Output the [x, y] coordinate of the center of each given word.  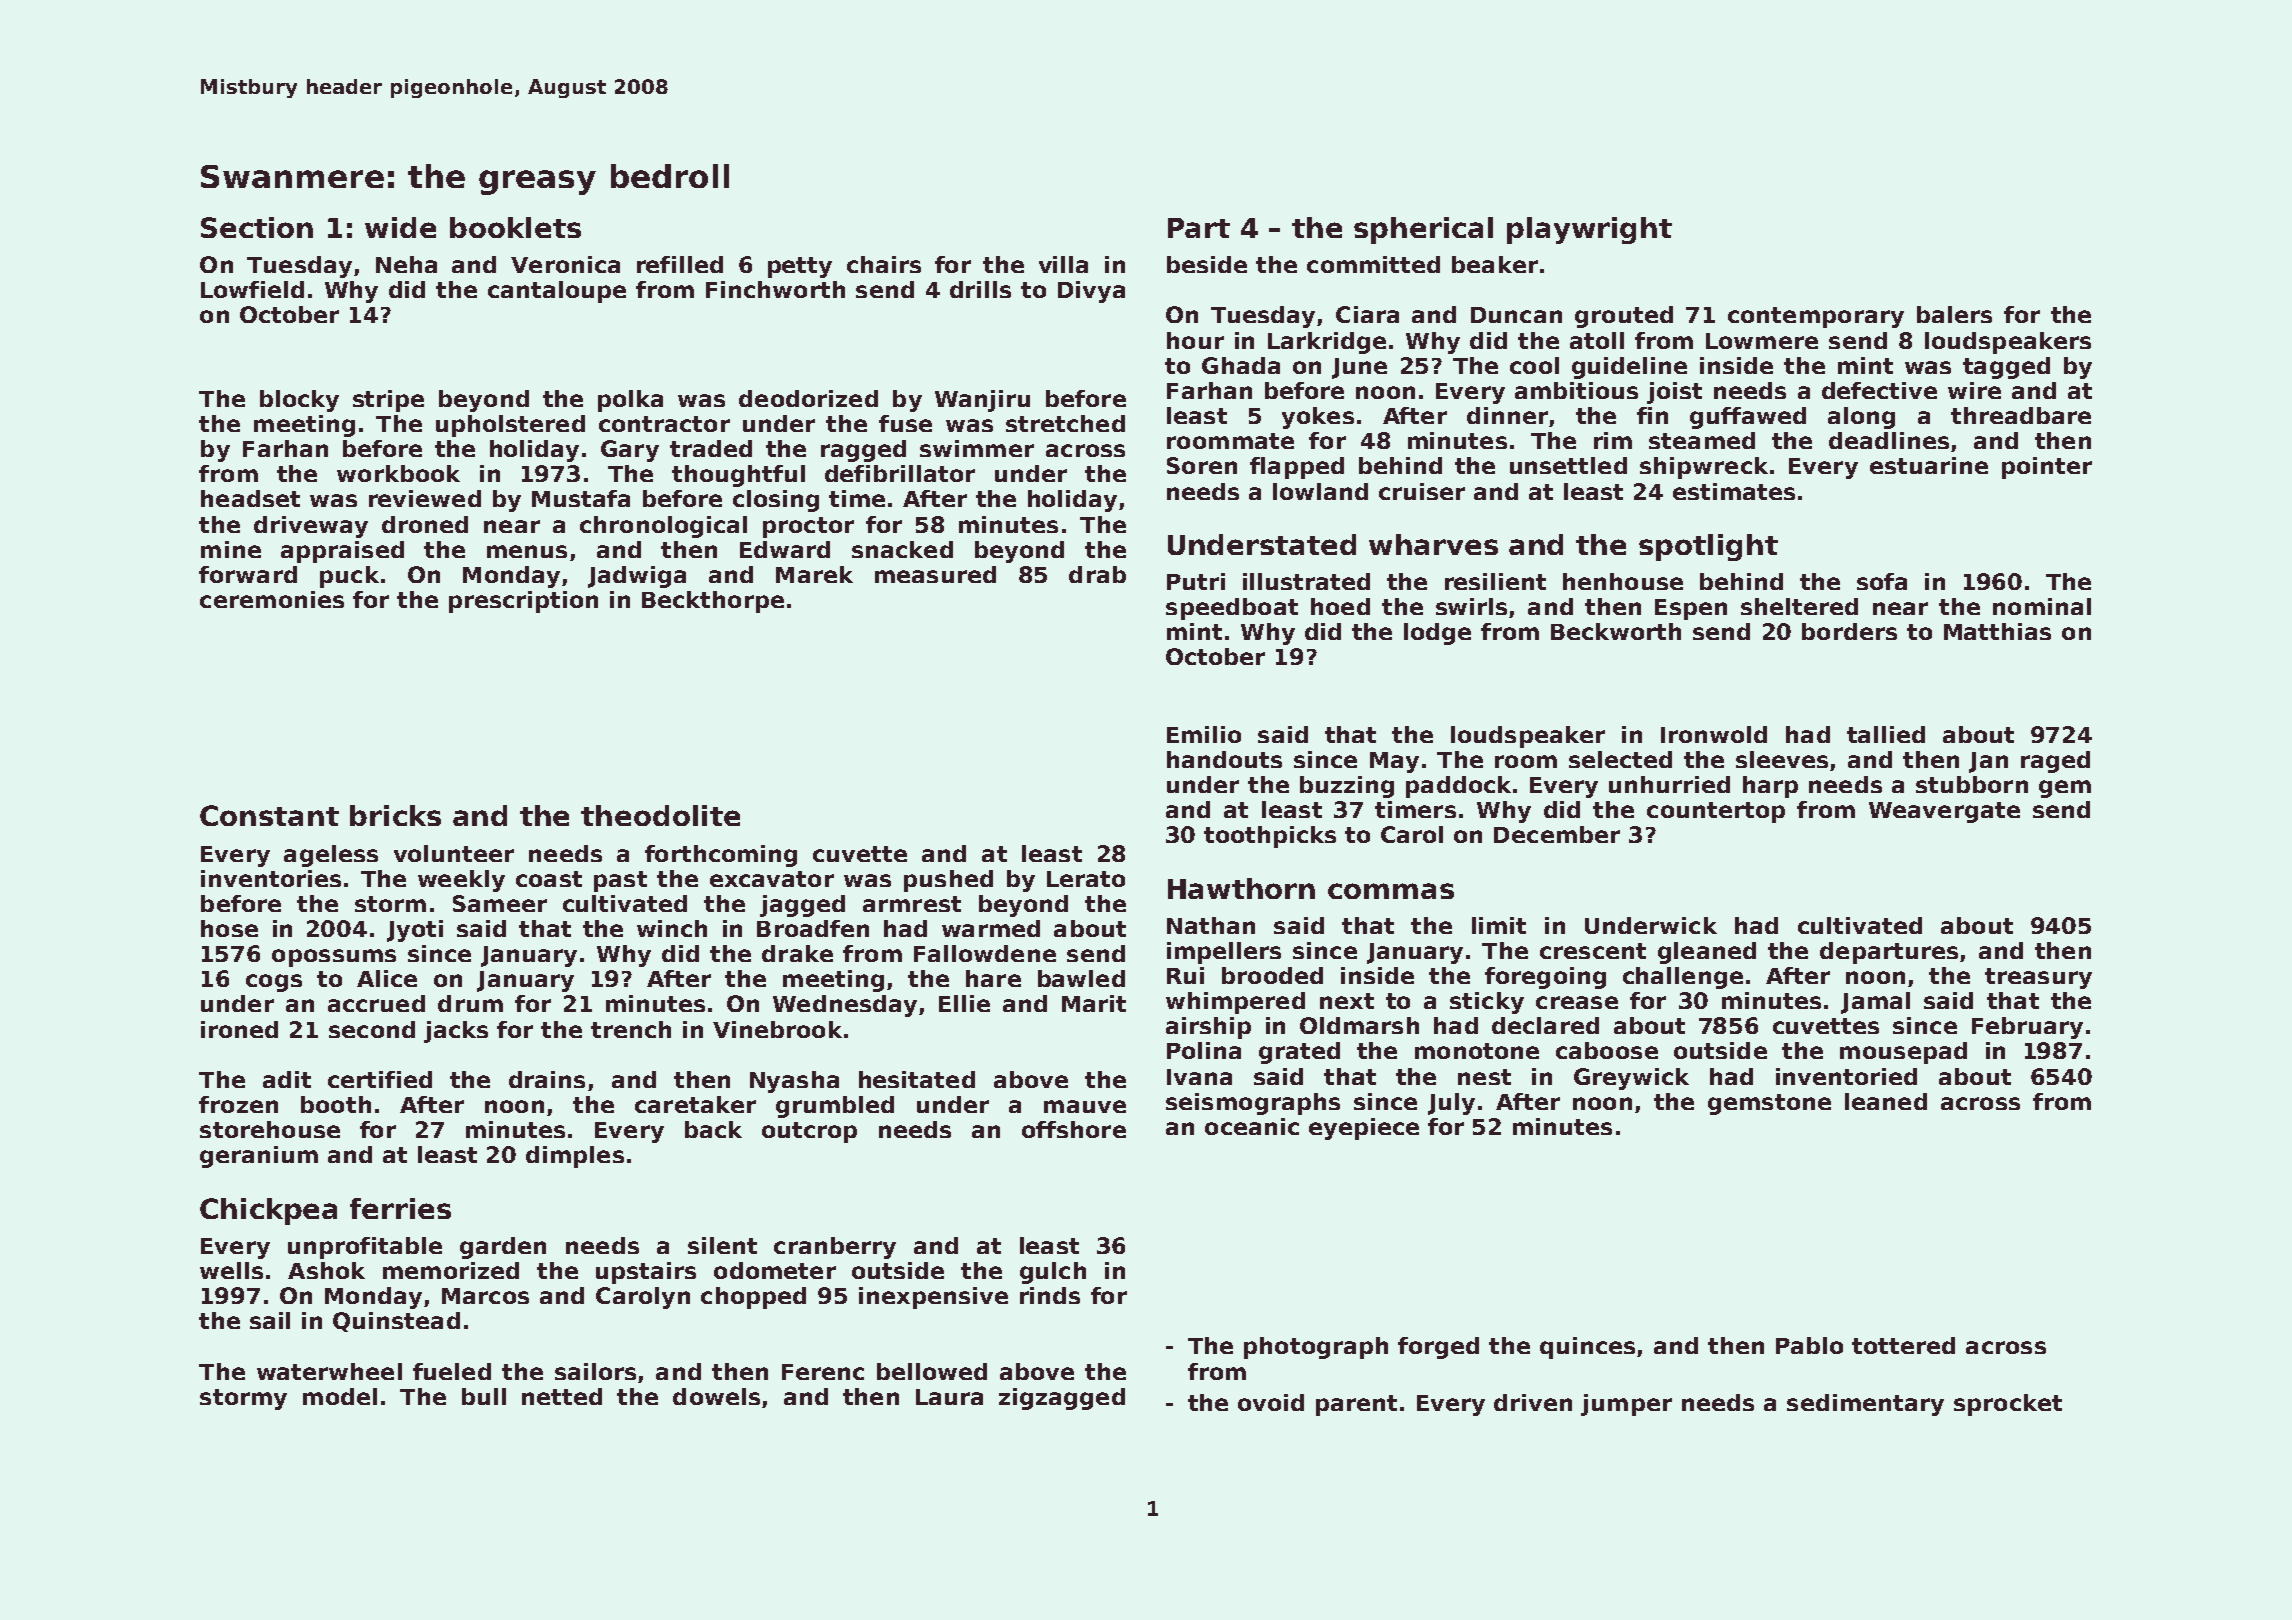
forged [1438, 1348]
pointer [2047, 468]
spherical [1423, 230]
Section [257, 227]
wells [231, 1270]
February [2027, 1028]
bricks [395, 815]
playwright [1589, 230]
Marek [814, 574]
